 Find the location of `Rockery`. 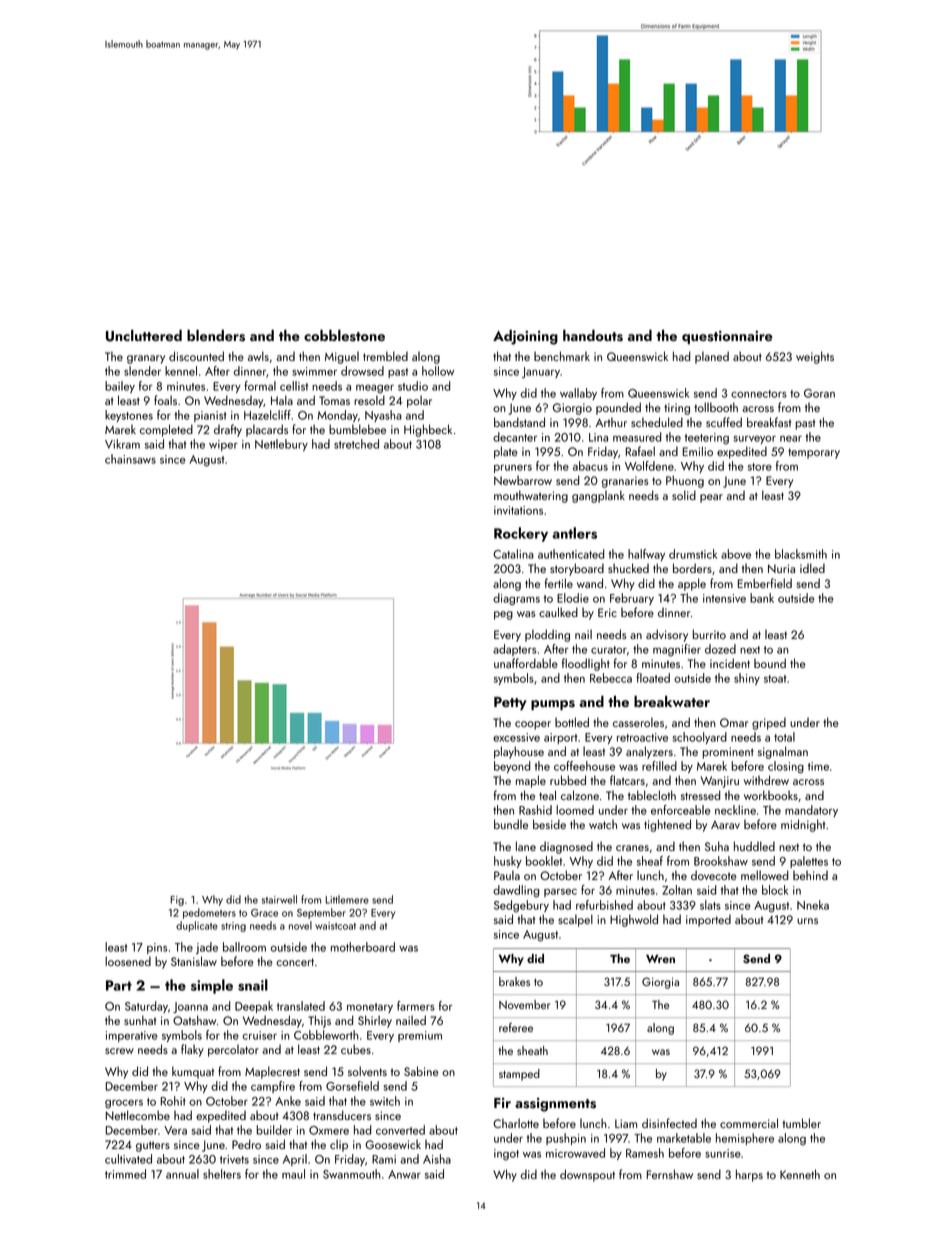

Rockery is located at coordinates (521, 534).
